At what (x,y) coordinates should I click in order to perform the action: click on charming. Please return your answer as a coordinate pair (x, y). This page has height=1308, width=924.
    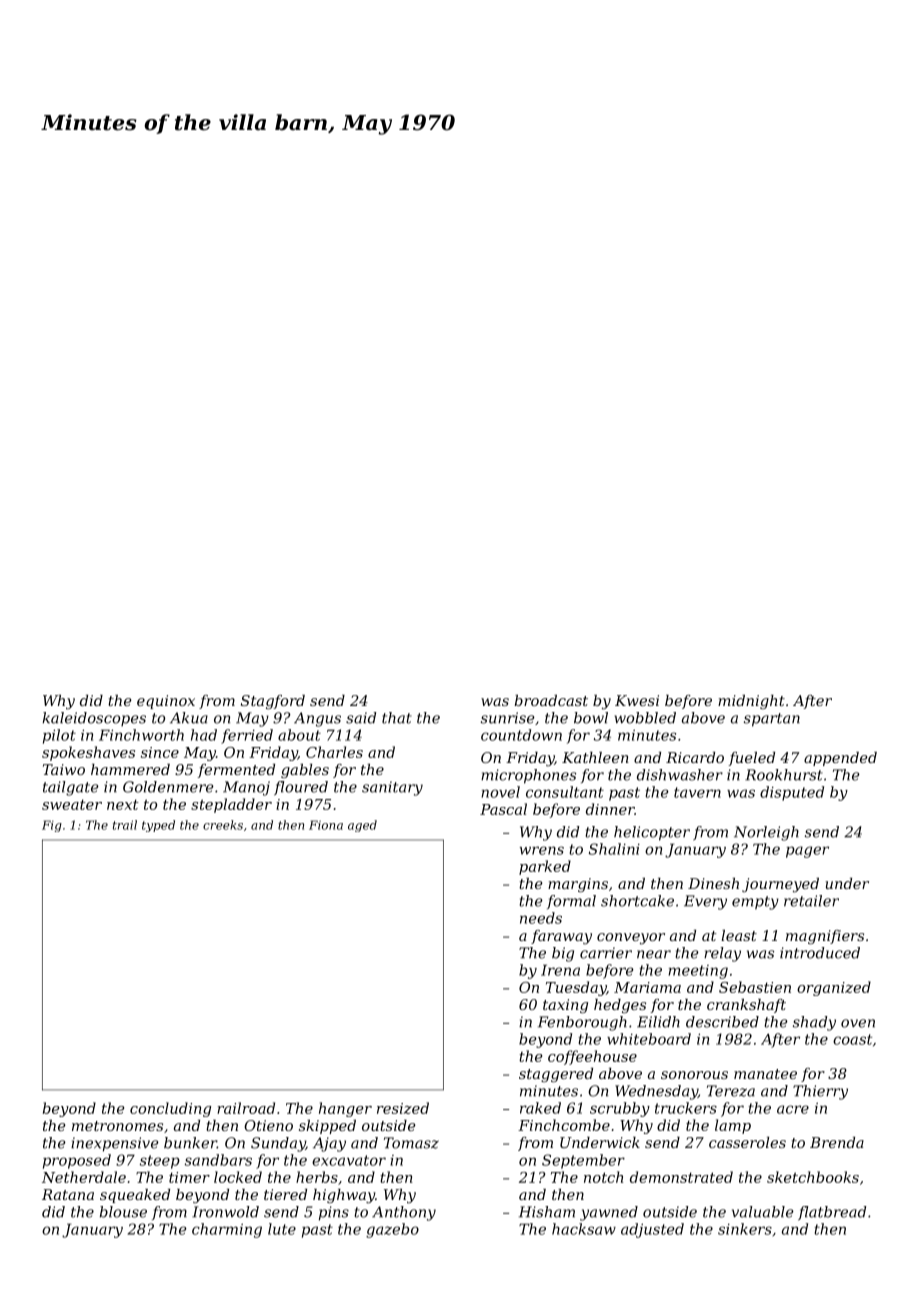
    Looking at the image, I should click on (227, 1230).
